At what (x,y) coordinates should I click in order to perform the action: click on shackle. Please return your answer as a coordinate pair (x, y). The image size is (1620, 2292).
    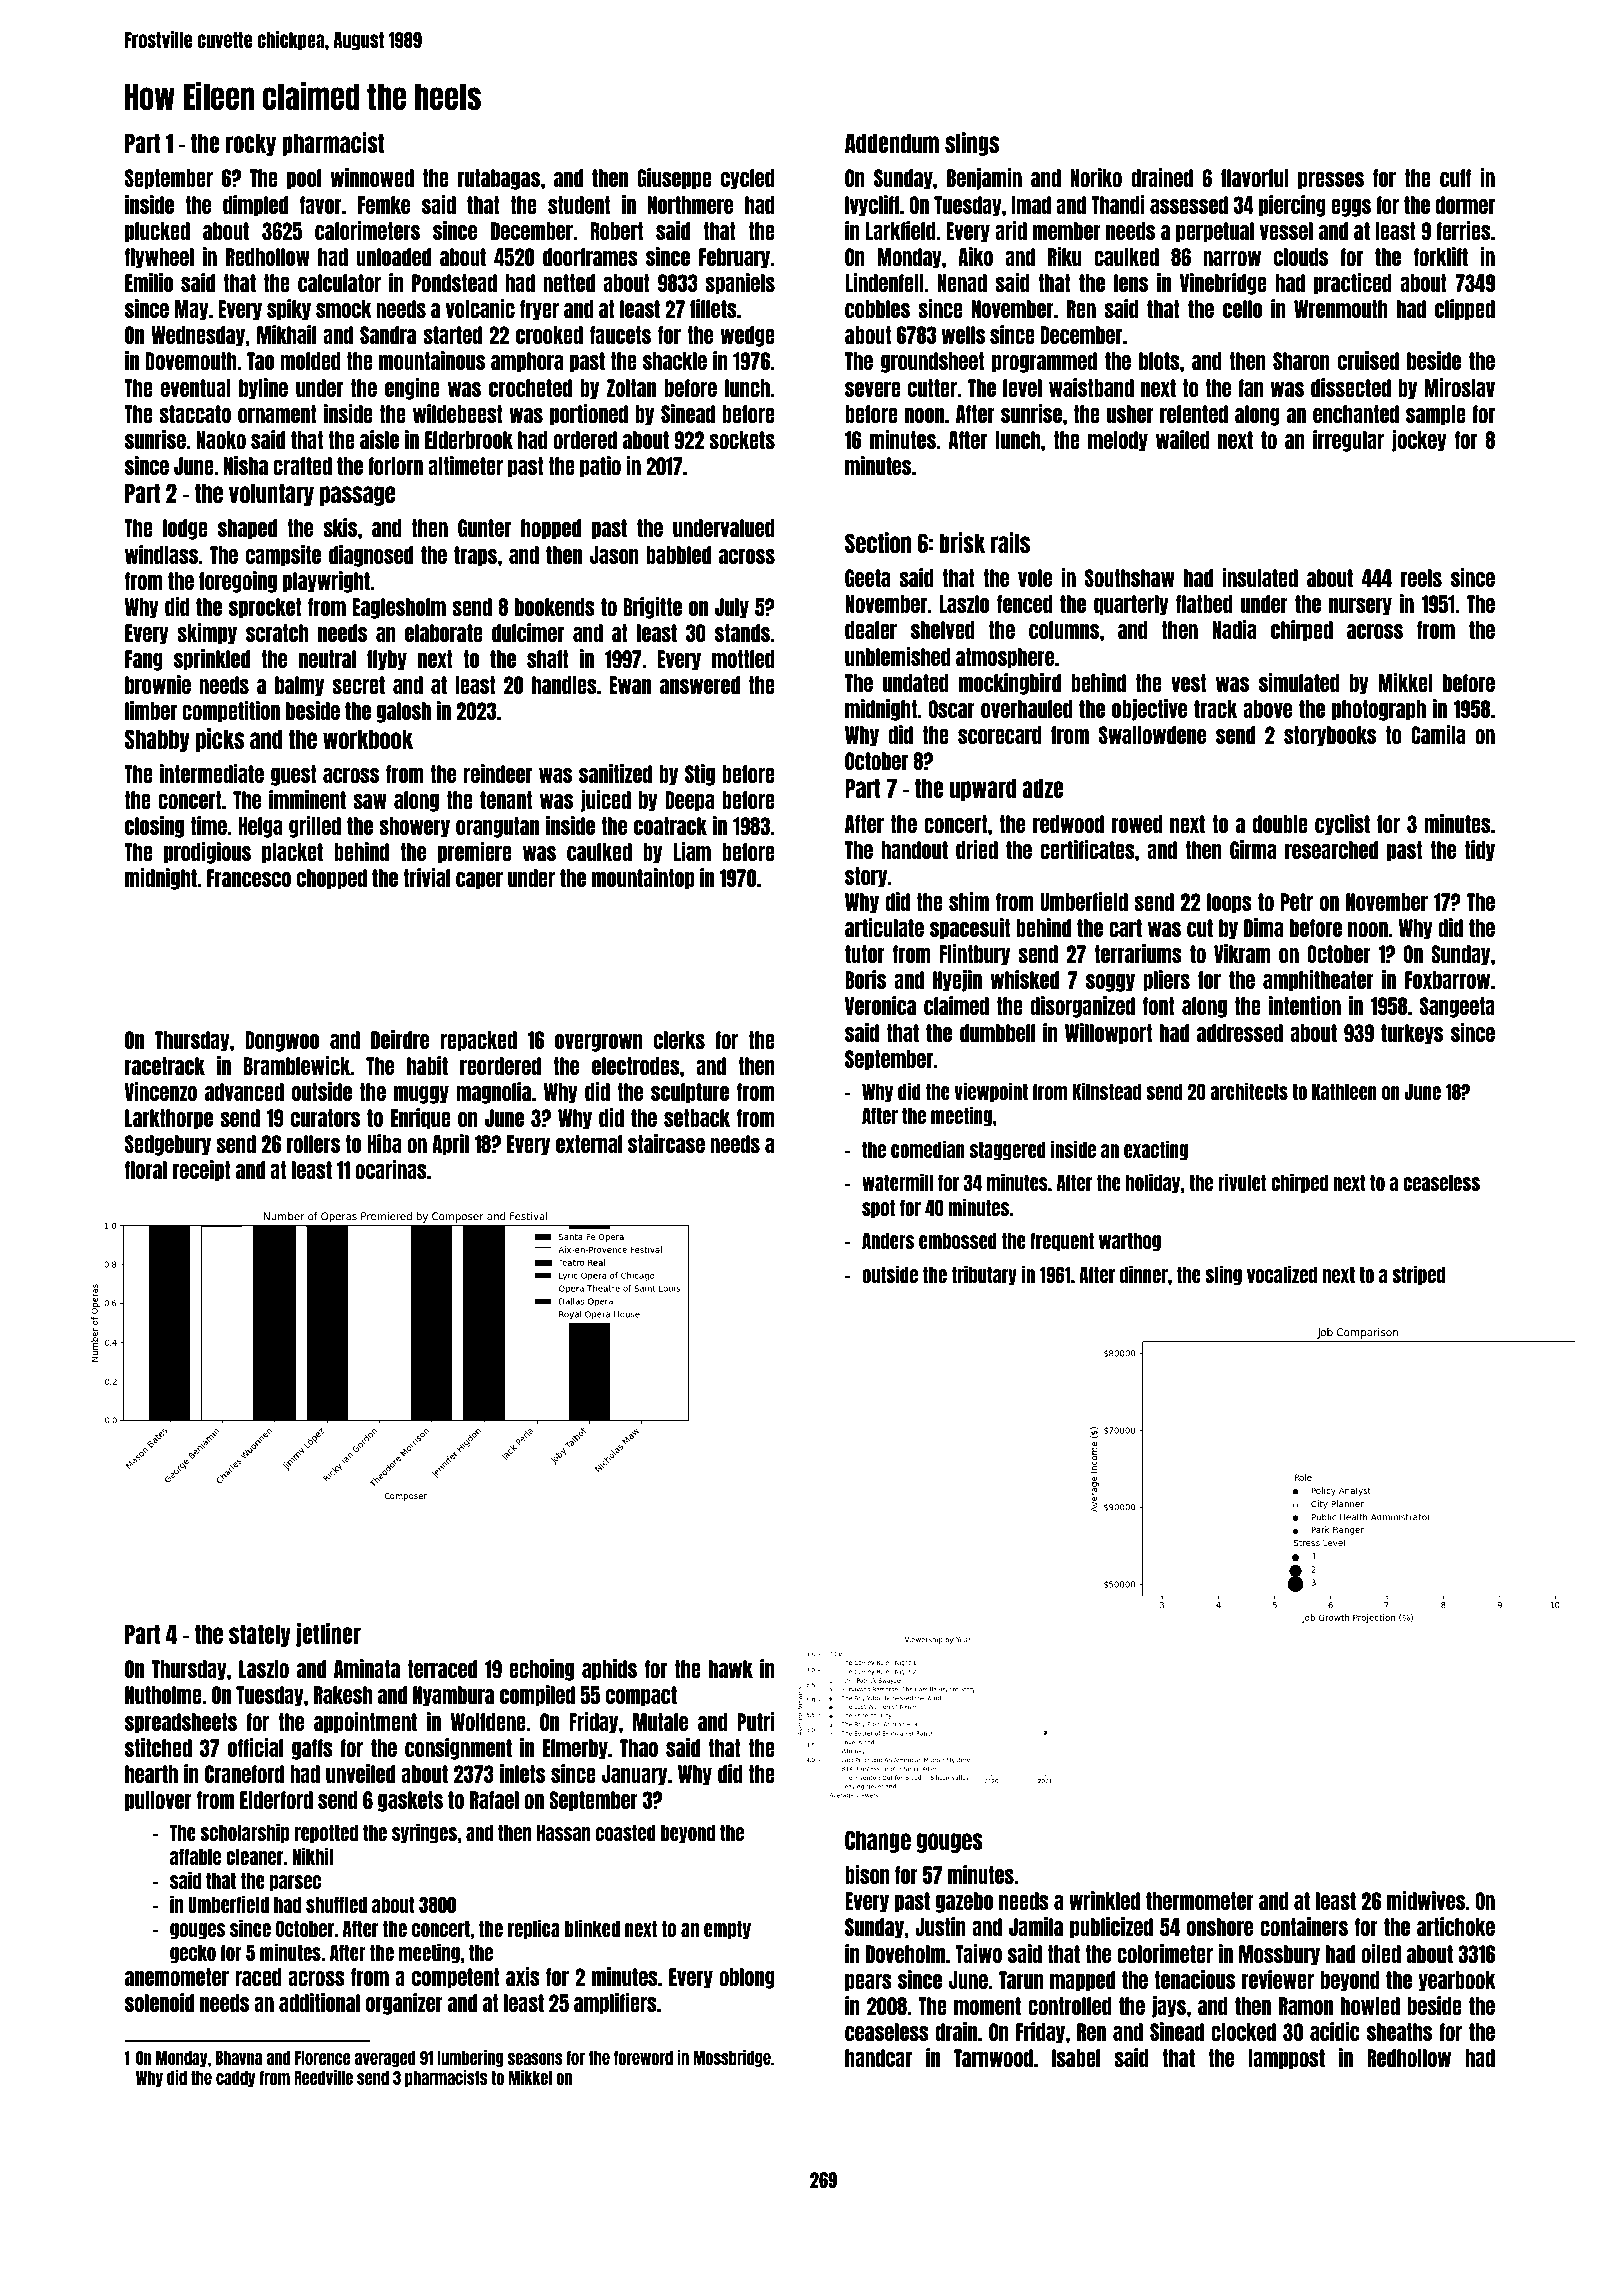
    Looking at the image, I should click on (675, 361).
